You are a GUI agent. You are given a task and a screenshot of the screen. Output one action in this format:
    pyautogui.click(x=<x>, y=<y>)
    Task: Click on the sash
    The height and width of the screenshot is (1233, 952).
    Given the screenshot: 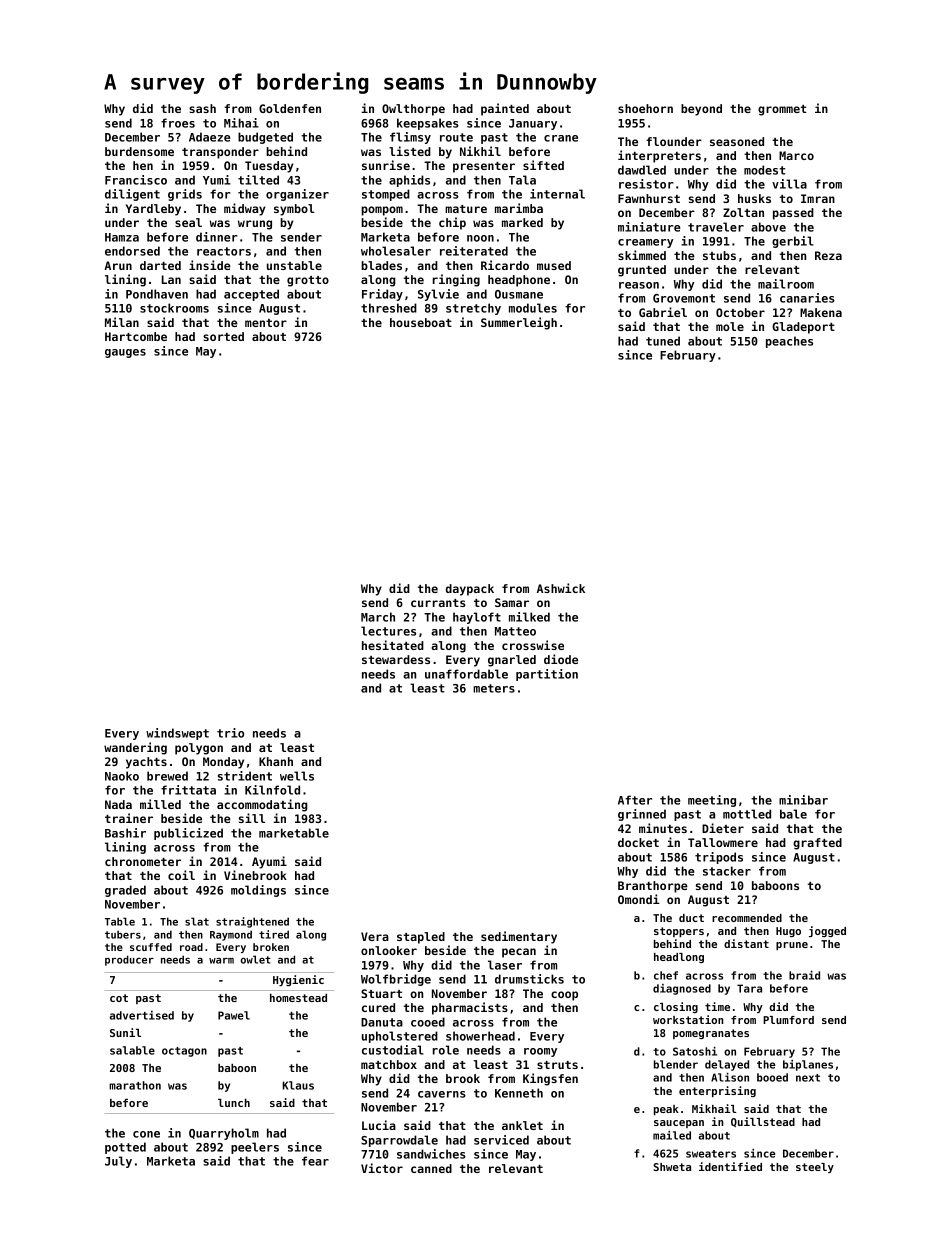 What is the action you would take?
    pyautogui.click(x=202, y=108)
